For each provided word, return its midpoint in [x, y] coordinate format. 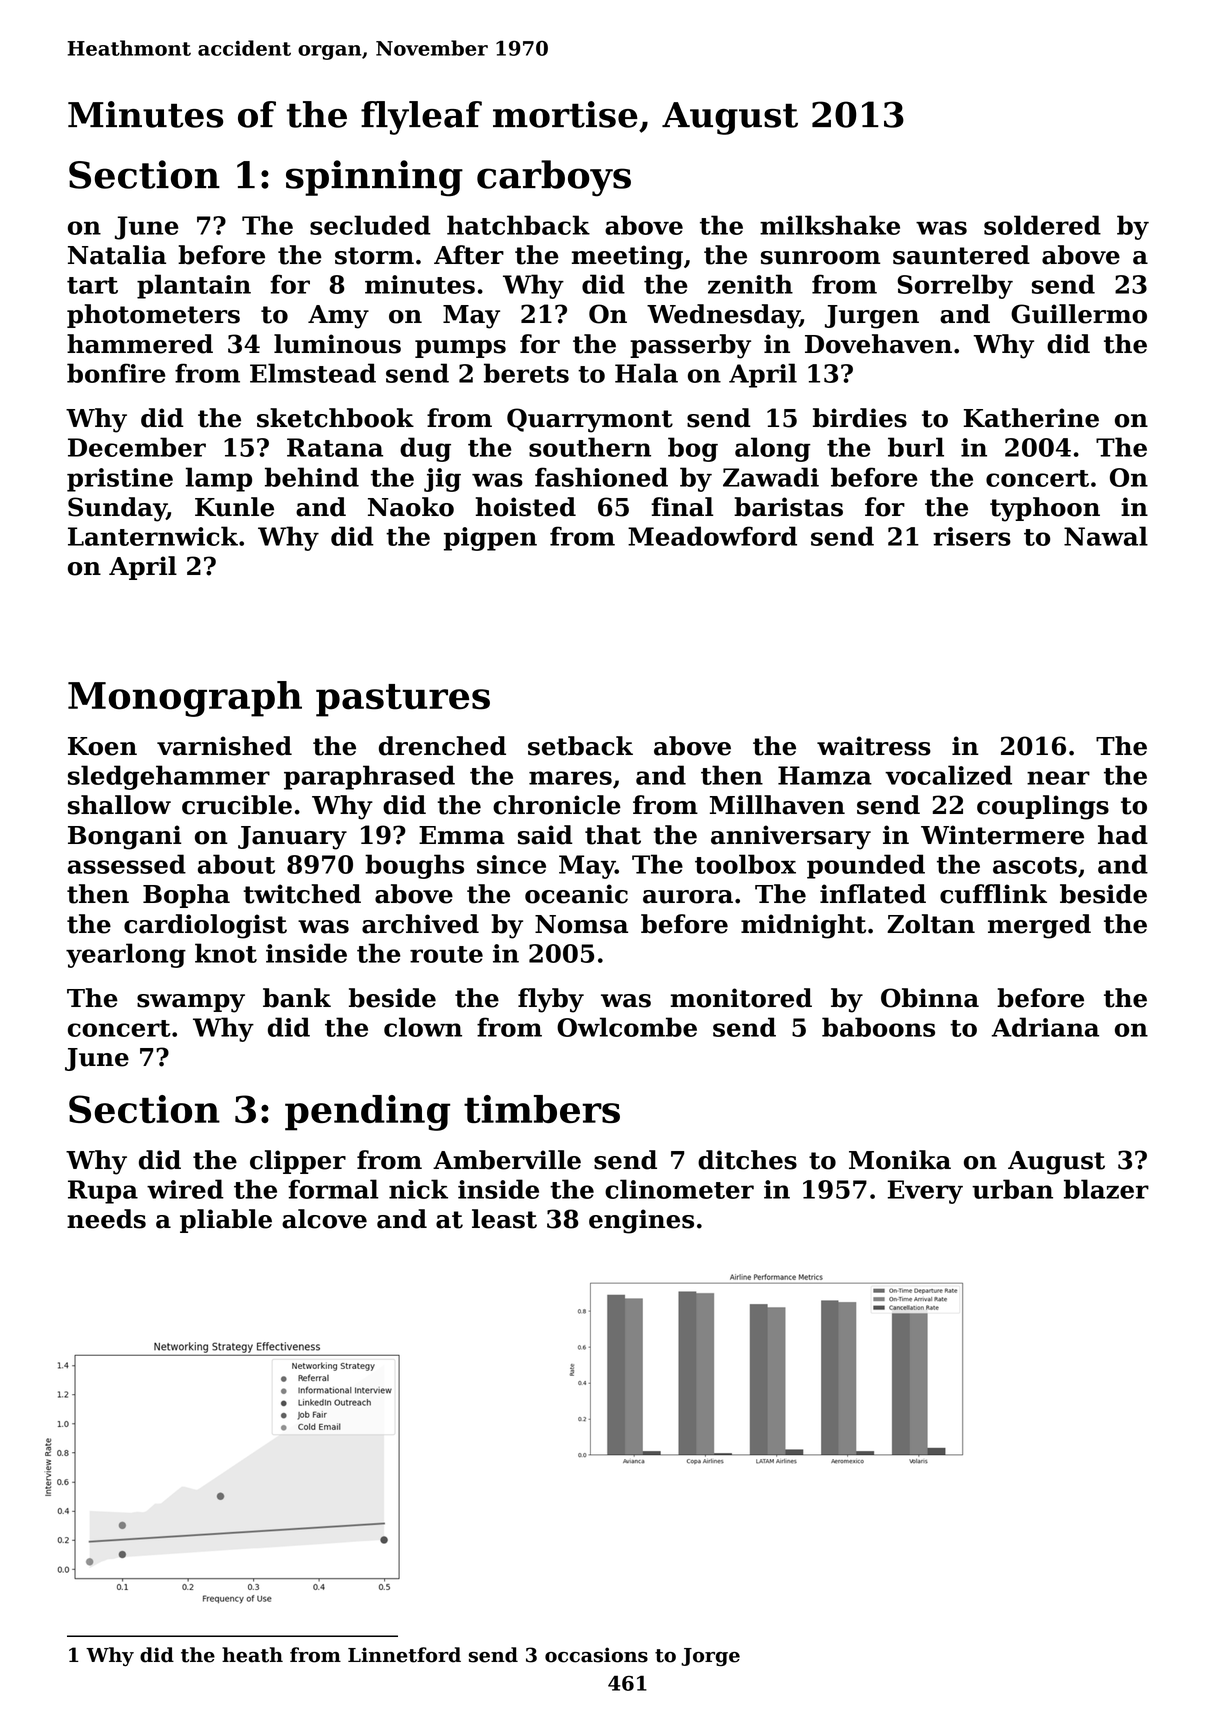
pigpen [490, 539]
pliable [226, 1221]
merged [1039, 926]
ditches [747, 1160]
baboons [878, 1027]
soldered [1042, 225]
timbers [542, 1109]
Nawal [1106, 536]
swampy [191, 1003]
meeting [627, 257]
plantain [194, 286]
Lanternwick [153, 536]
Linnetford [404, 1655]
